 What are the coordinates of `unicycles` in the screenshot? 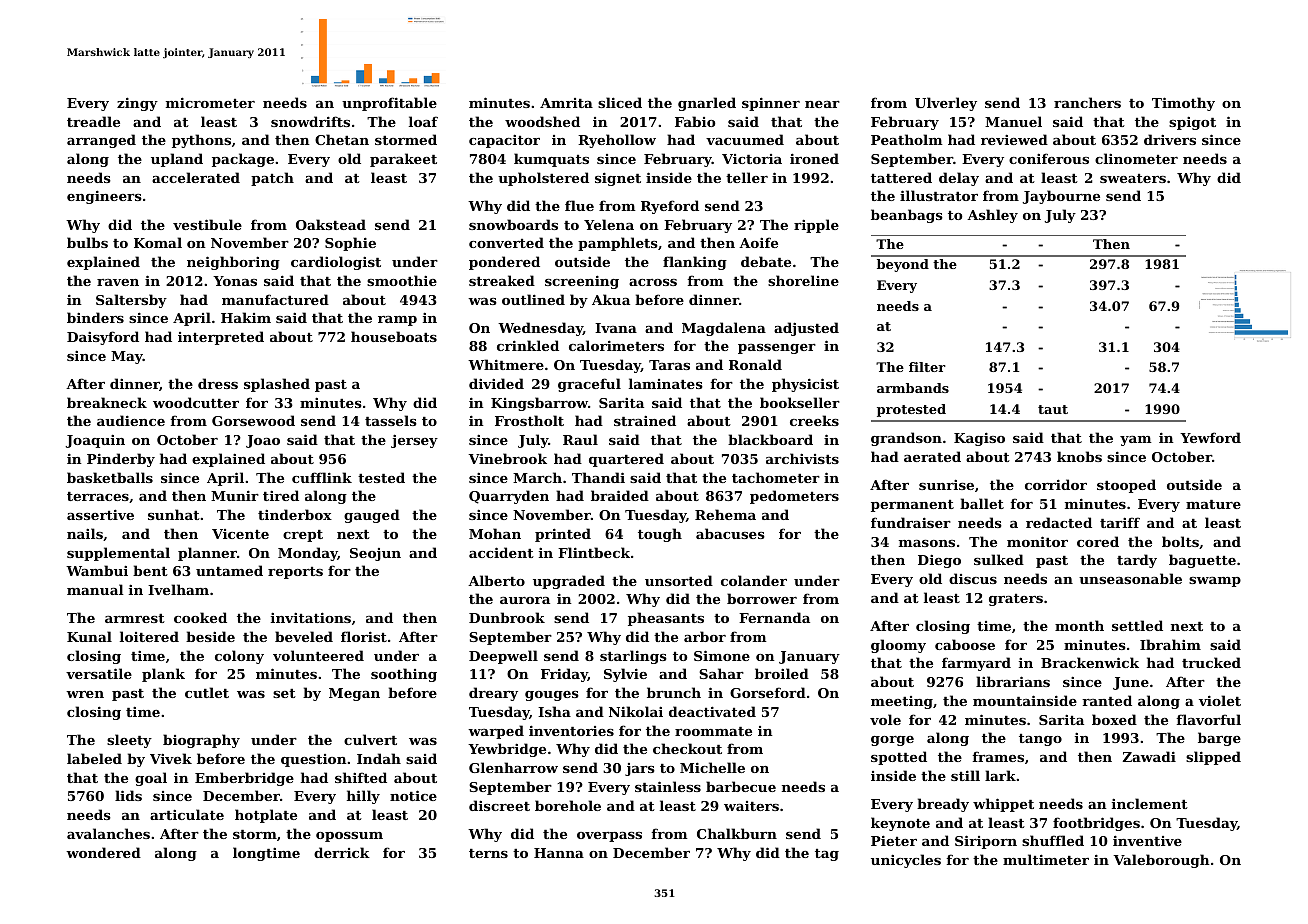 It's located at (906, 861).
